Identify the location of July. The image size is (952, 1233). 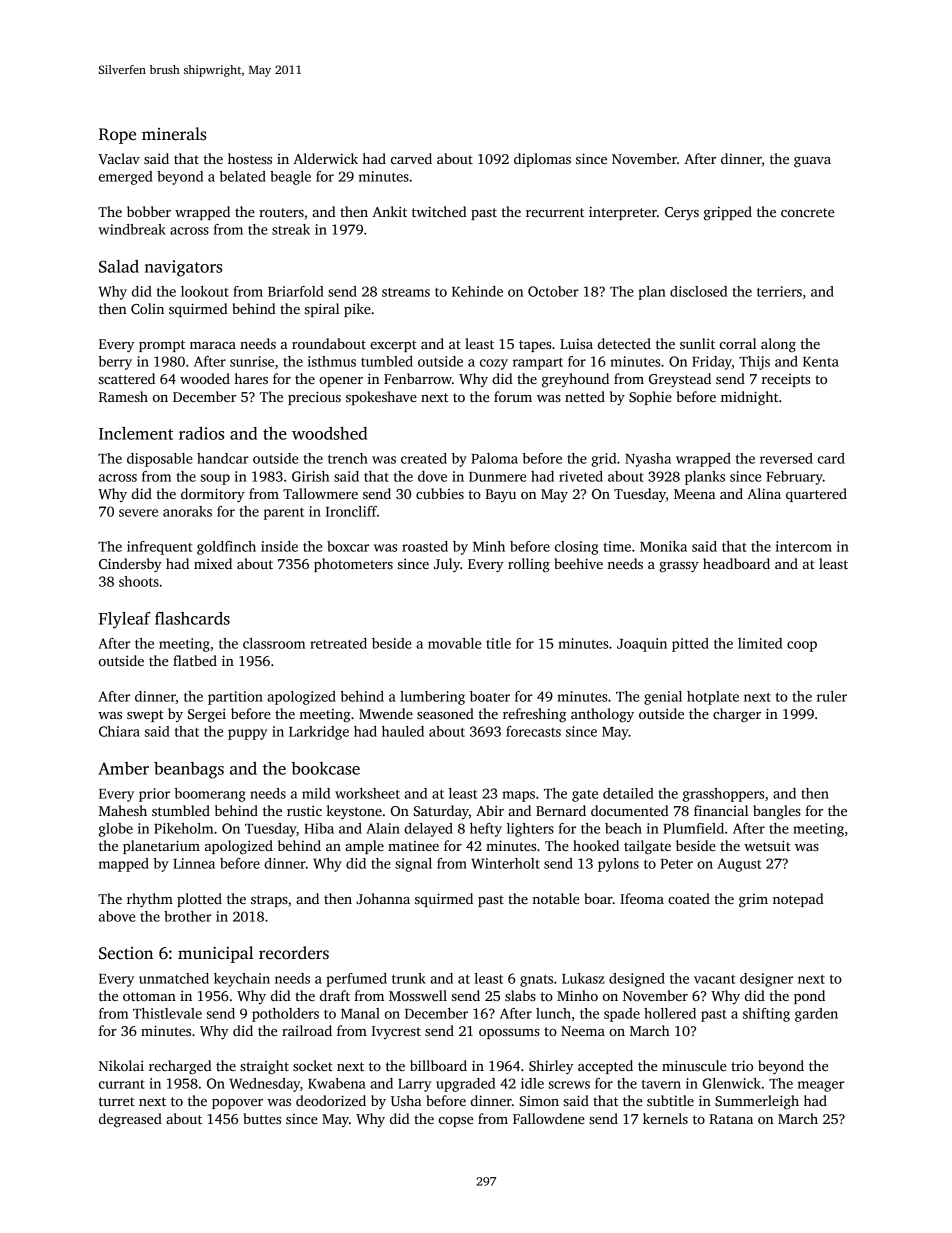
(447, 565).
